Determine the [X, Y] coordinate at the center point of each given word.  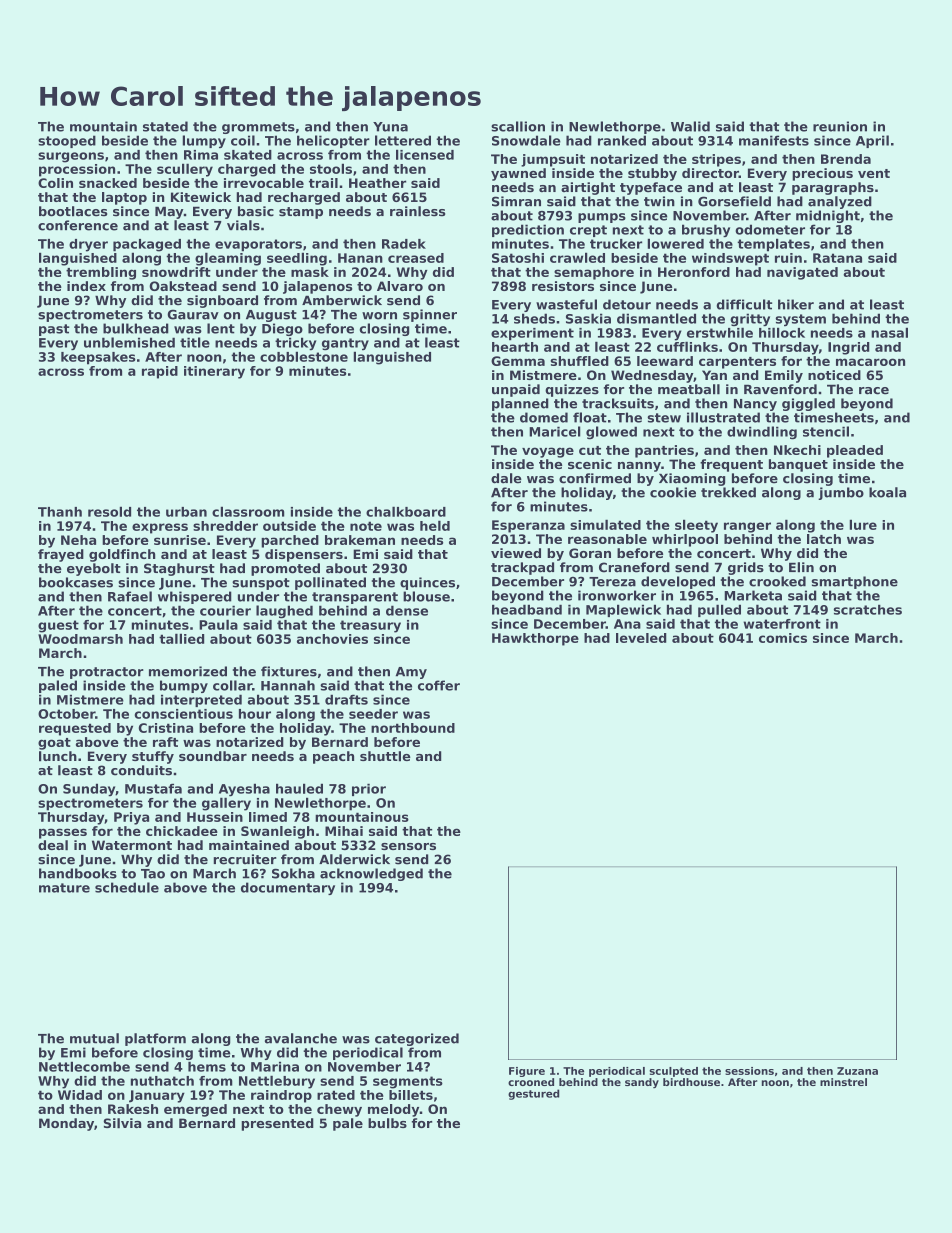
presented [277, 1124]
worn [379, 316]
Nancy [755, 405]
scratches [868, 610]
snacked [108, 183]
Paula [218, 624]
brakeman [360, 540]
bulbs [387, 1123]
